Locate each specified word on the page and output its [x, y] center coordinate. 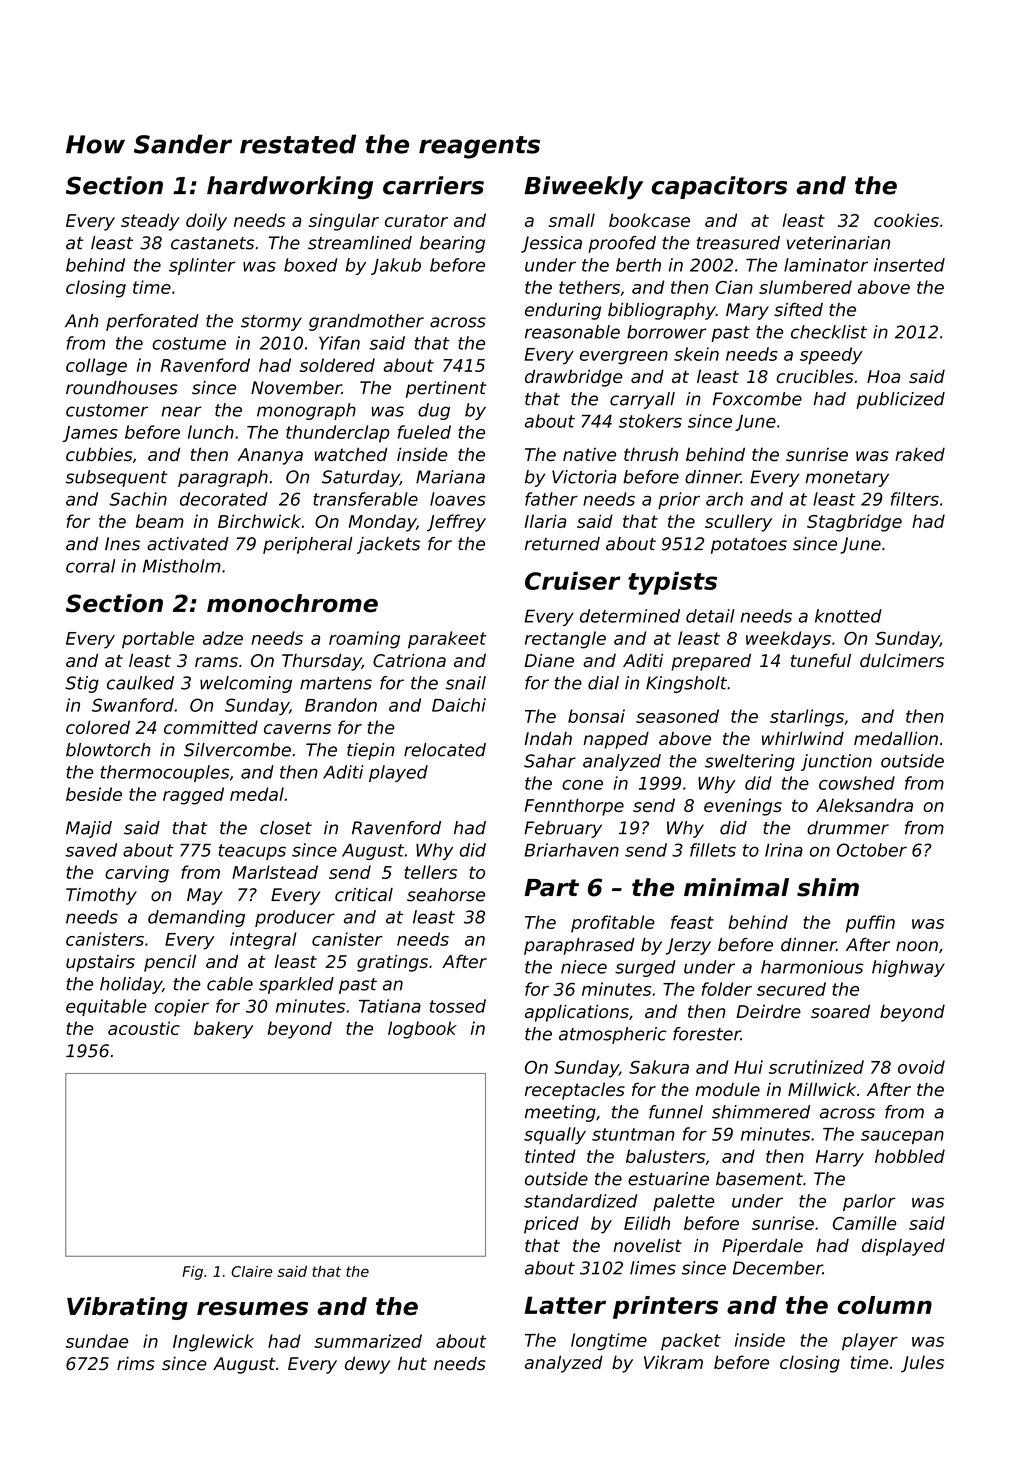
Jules [922, 1364]
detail [710, 616]
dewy [367, 1365]
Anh [81, 320]
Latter [565, 1305]
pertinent [446, 389]
